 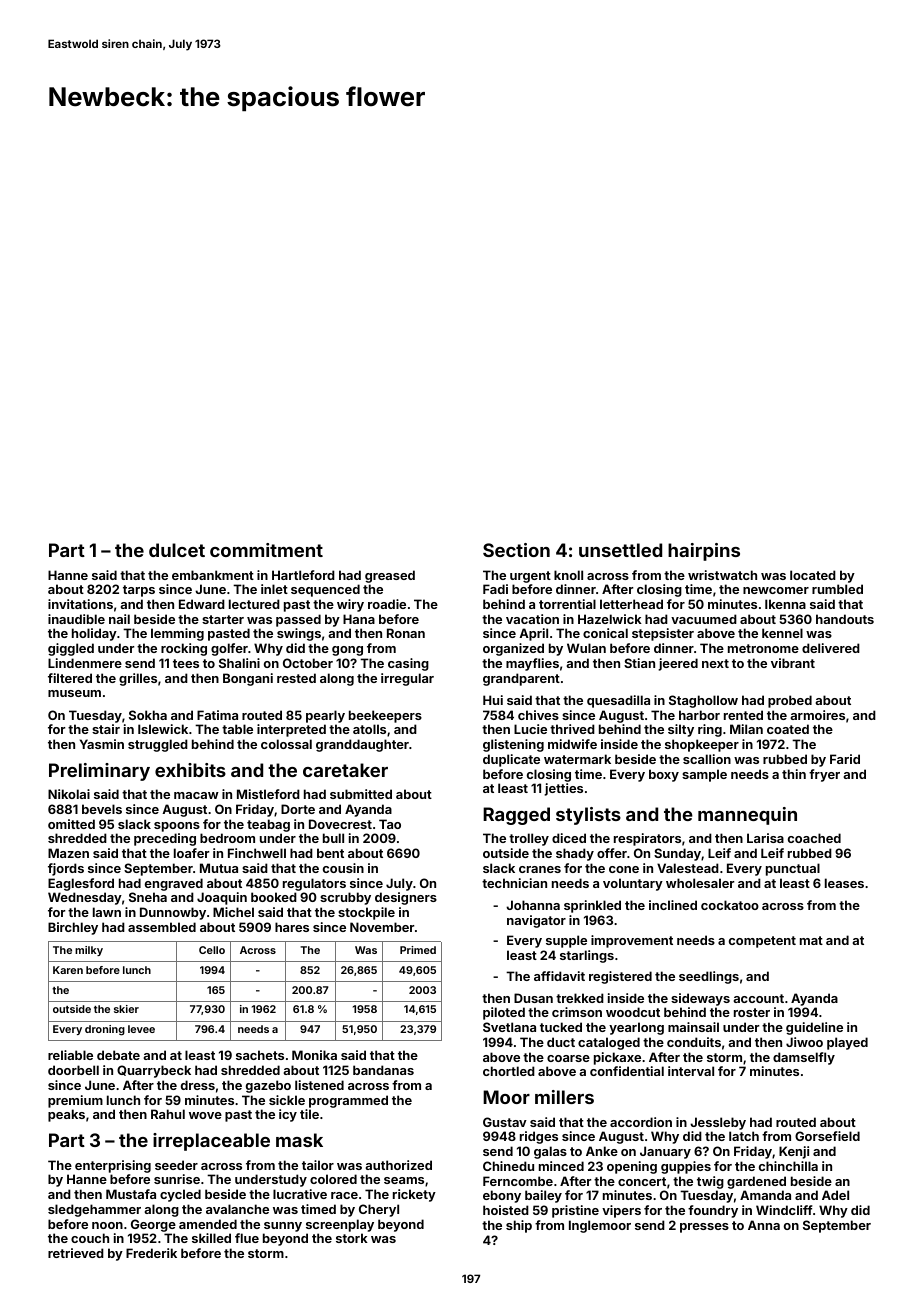 What do you see at coordinates (68, 970) in the page?
I see `Karen` at bounding box center [68, 970].
